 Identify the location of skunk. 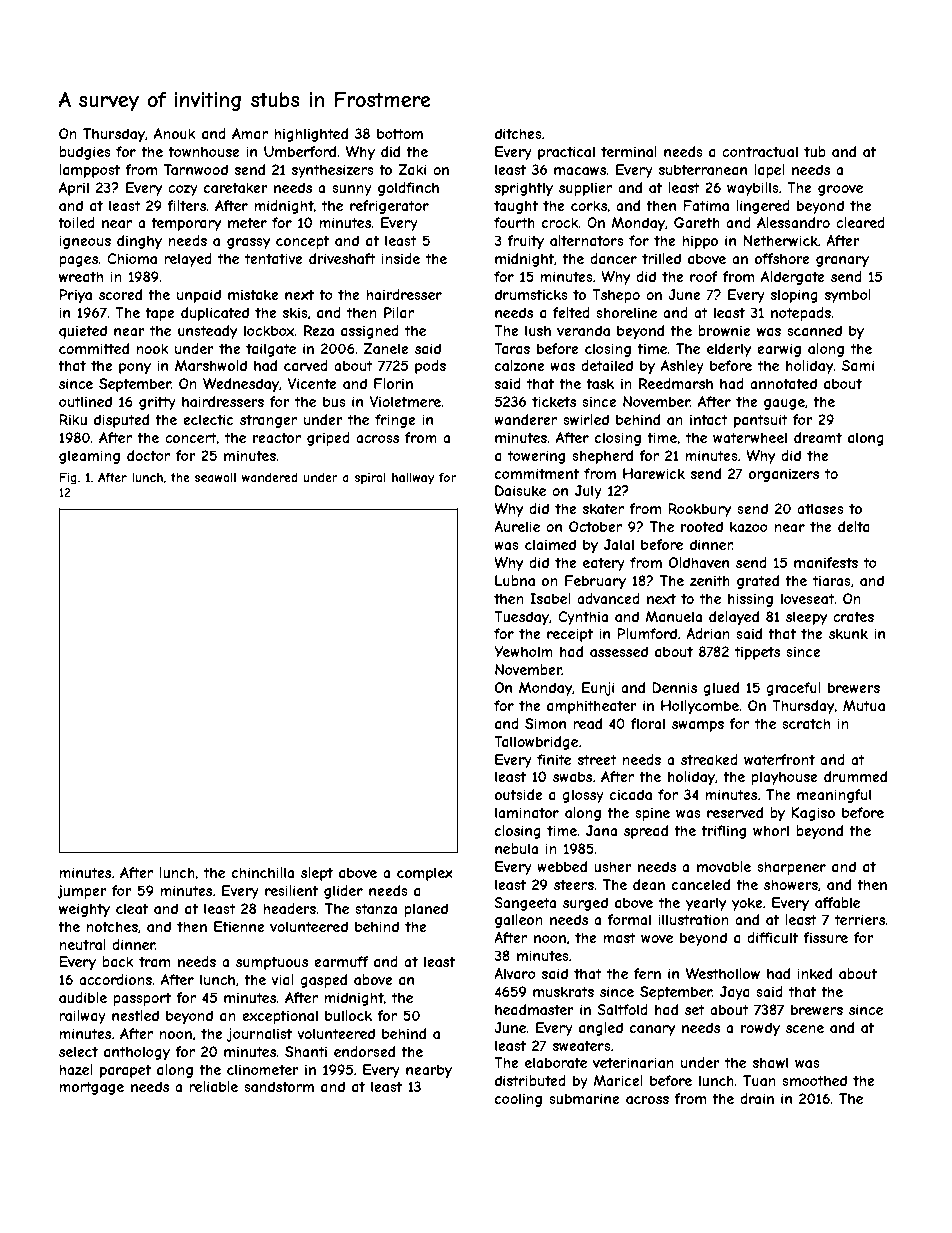
(848, 633).
